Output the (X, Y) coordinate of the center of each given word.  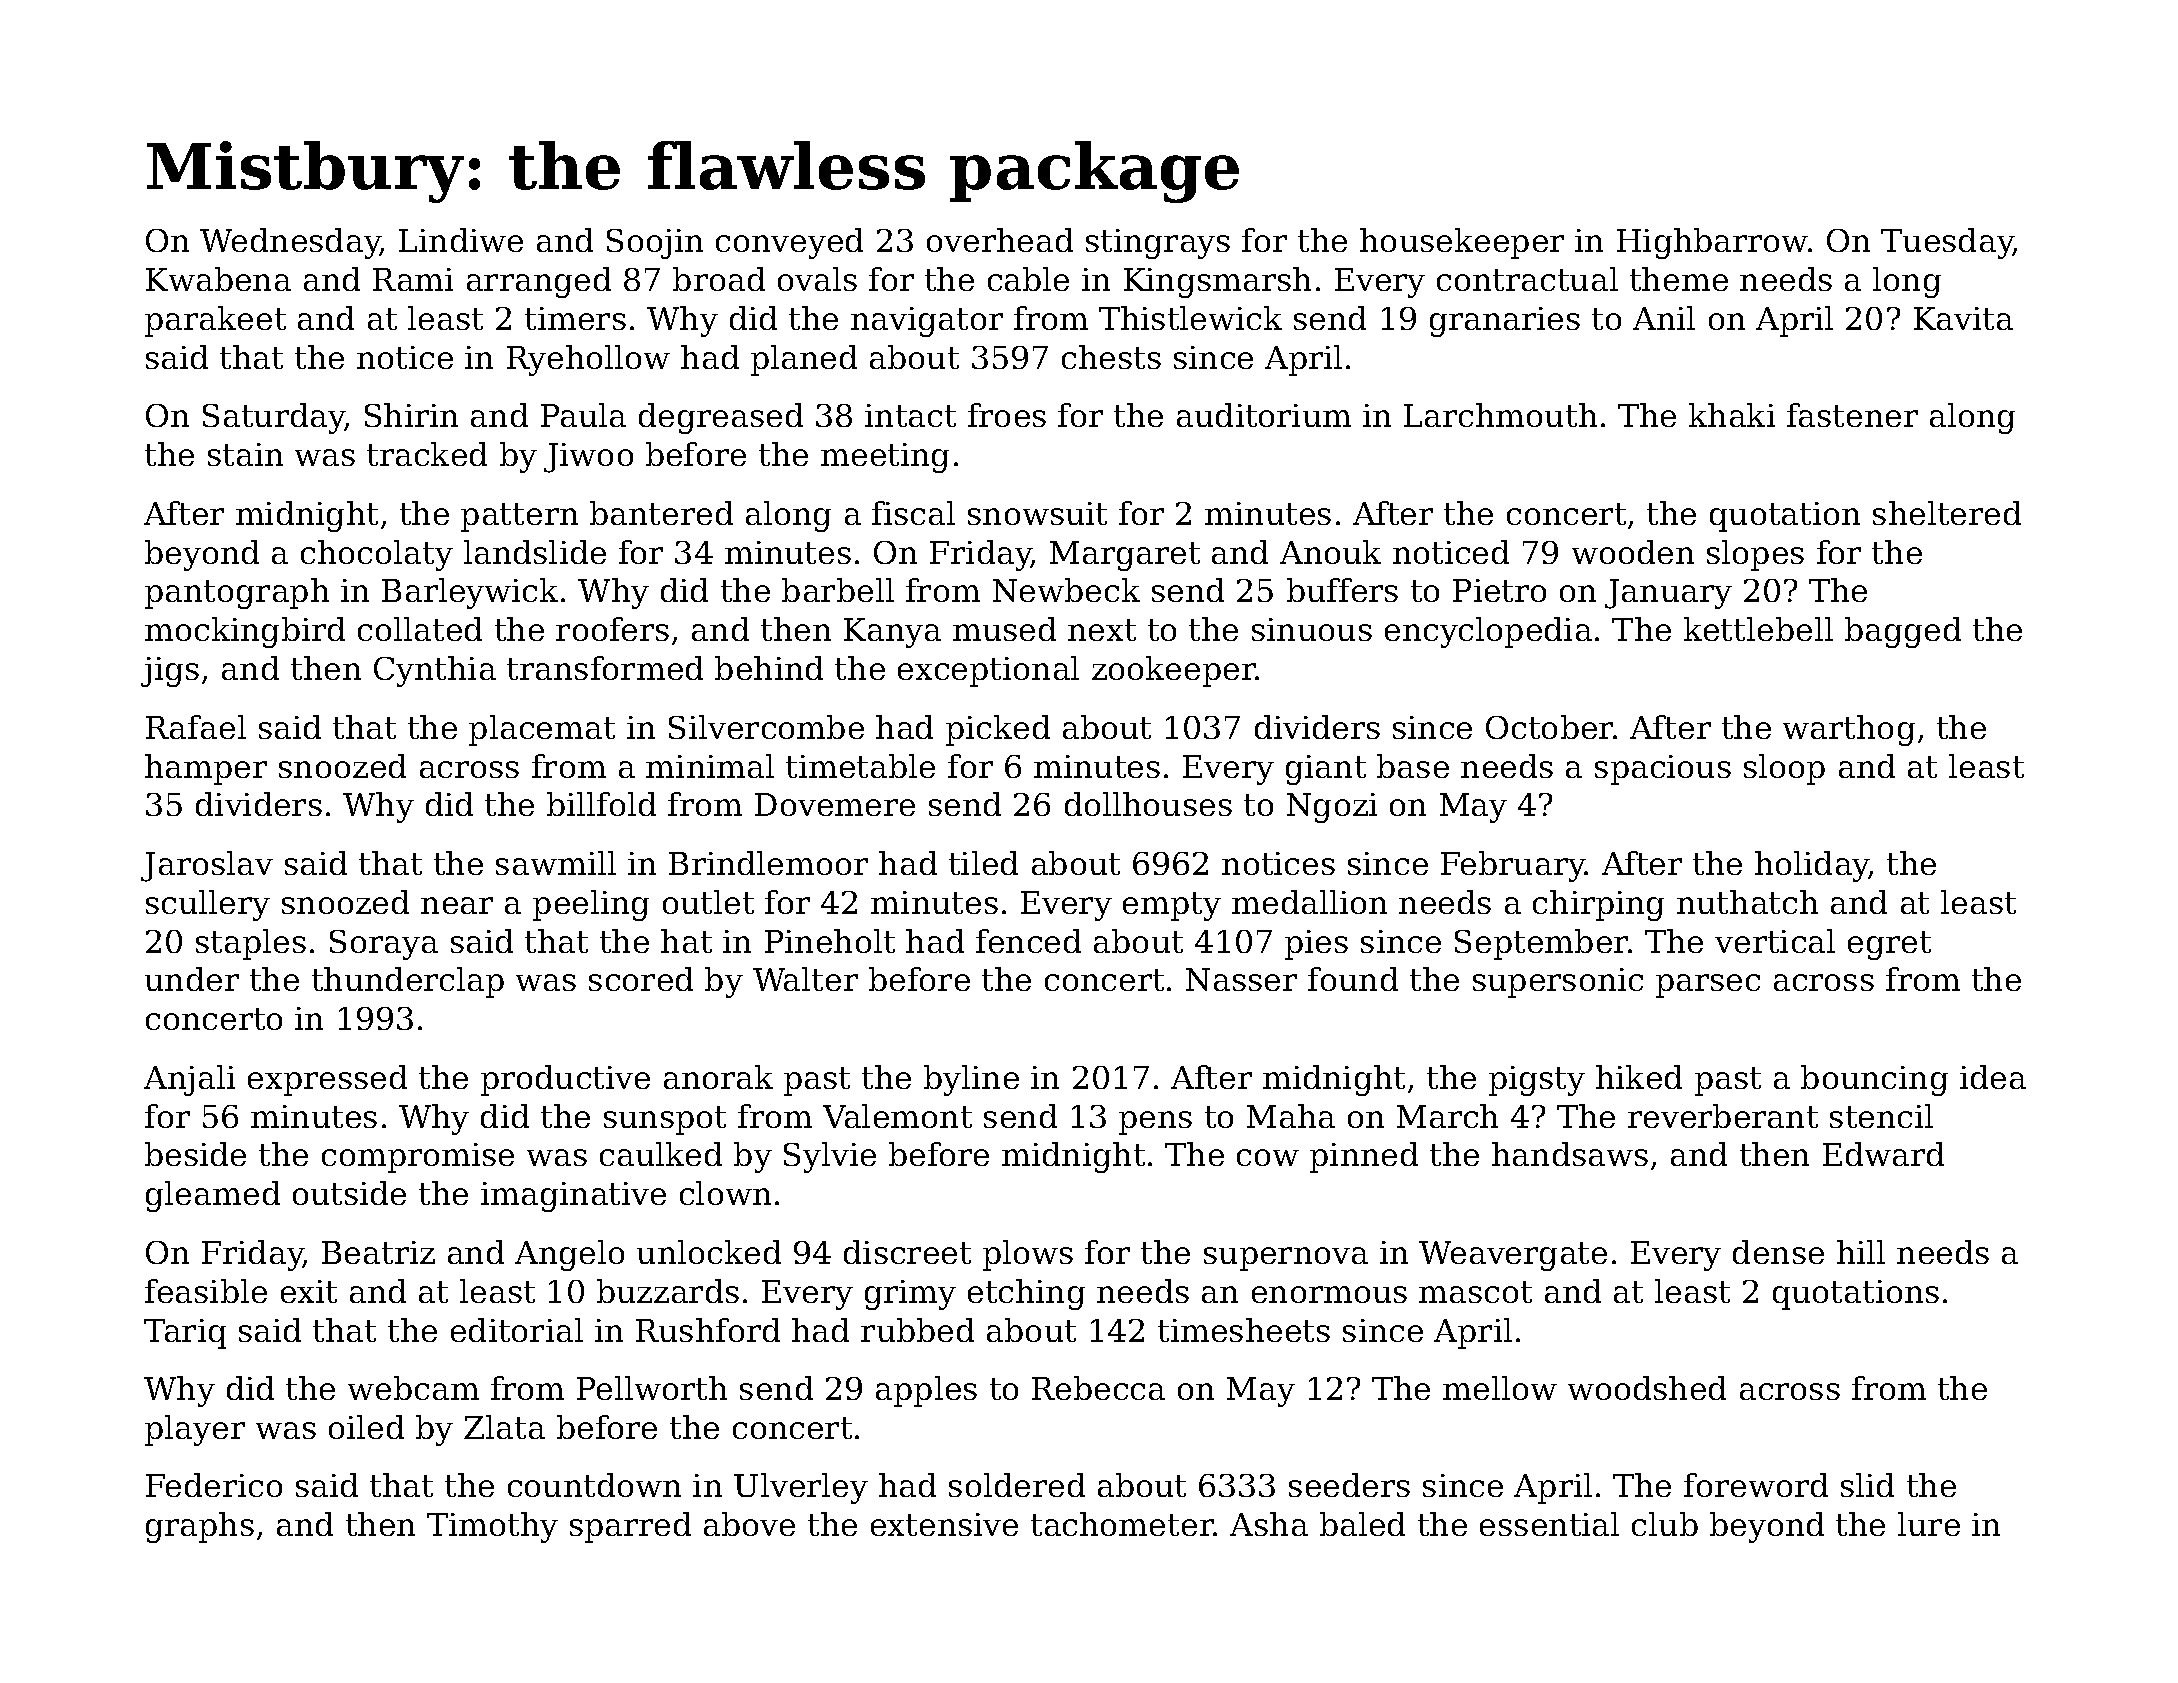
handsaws (1570, 1154)
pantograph (237, 593)
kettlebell (1758, 629)
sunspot (665, 1120)
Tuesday (1947, 243)
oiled (366, 1427)
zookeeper (1174, 671)
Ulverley (801, 1488)
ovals (817, 279)
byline (971, 1080)
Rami (413, 279)
